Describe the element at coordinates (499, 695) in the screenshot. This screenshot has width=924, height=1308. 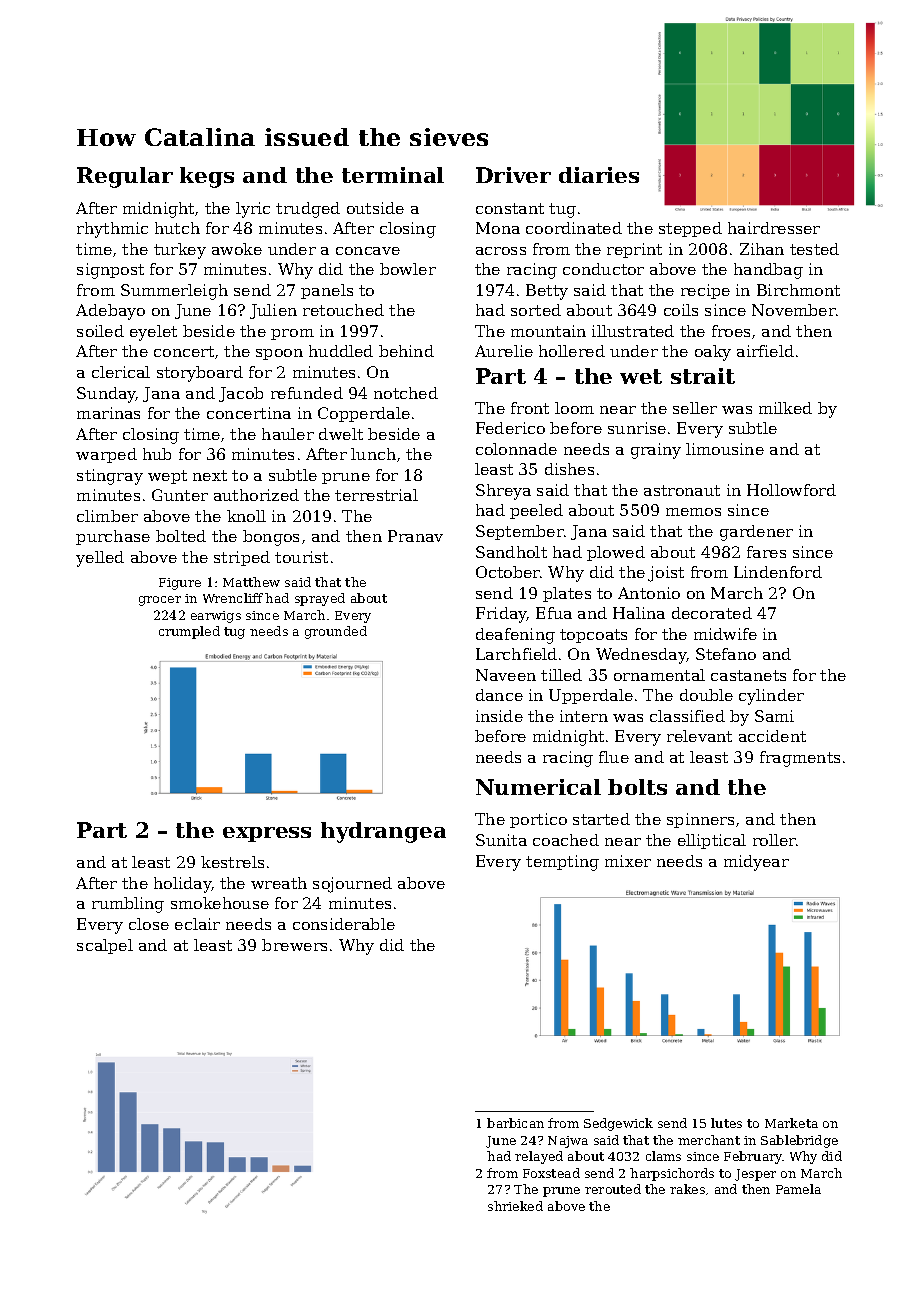
I see `dance` at that location.
